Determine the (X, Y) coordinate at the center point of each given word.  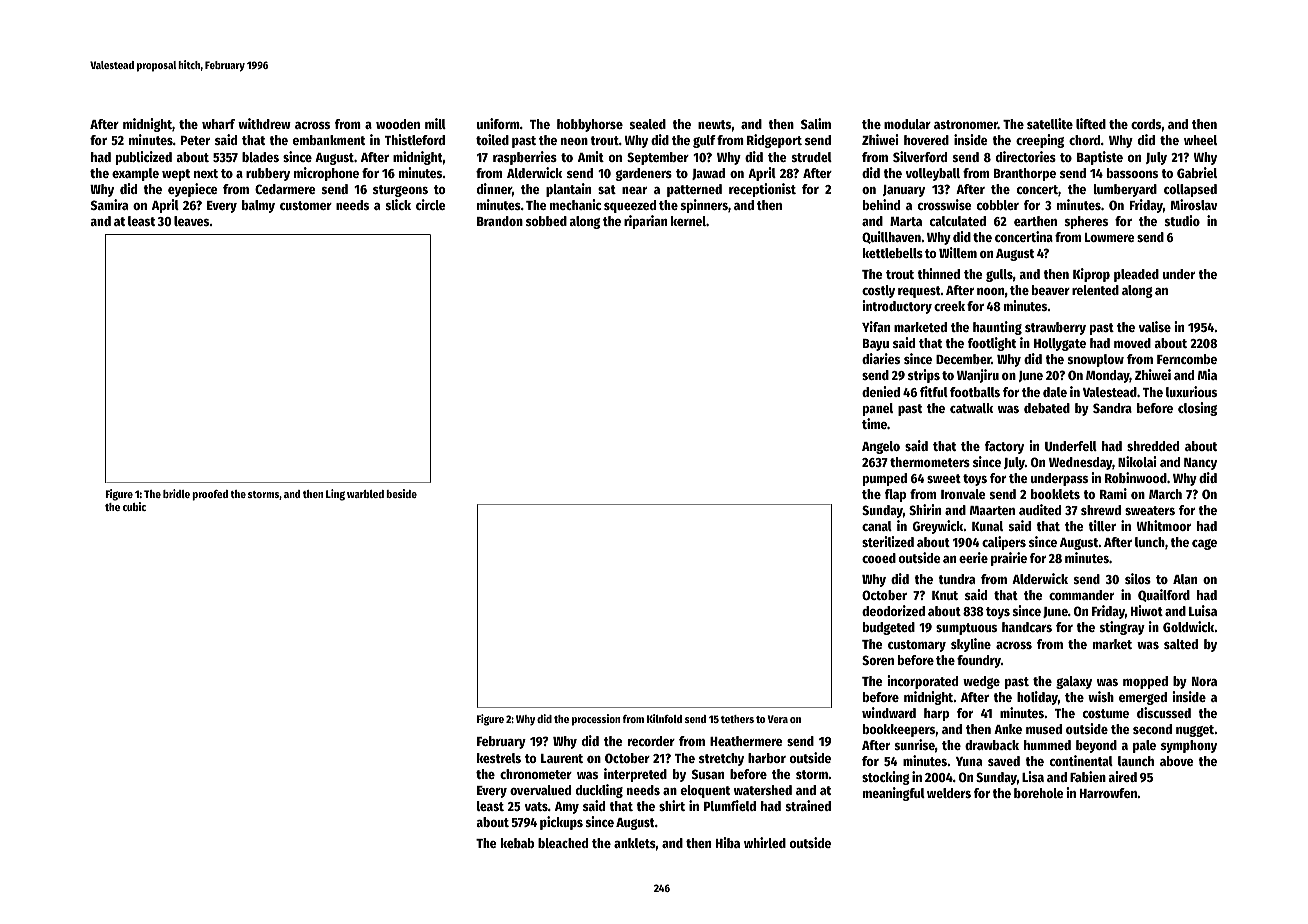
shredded (1153, 446)
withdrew (264, 123)
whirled (765, 842)
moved (1132, 343)
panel (878, 409)
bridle (176, 493)
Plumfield (730, 805)
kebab (517, 843)
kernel (688, 221)
